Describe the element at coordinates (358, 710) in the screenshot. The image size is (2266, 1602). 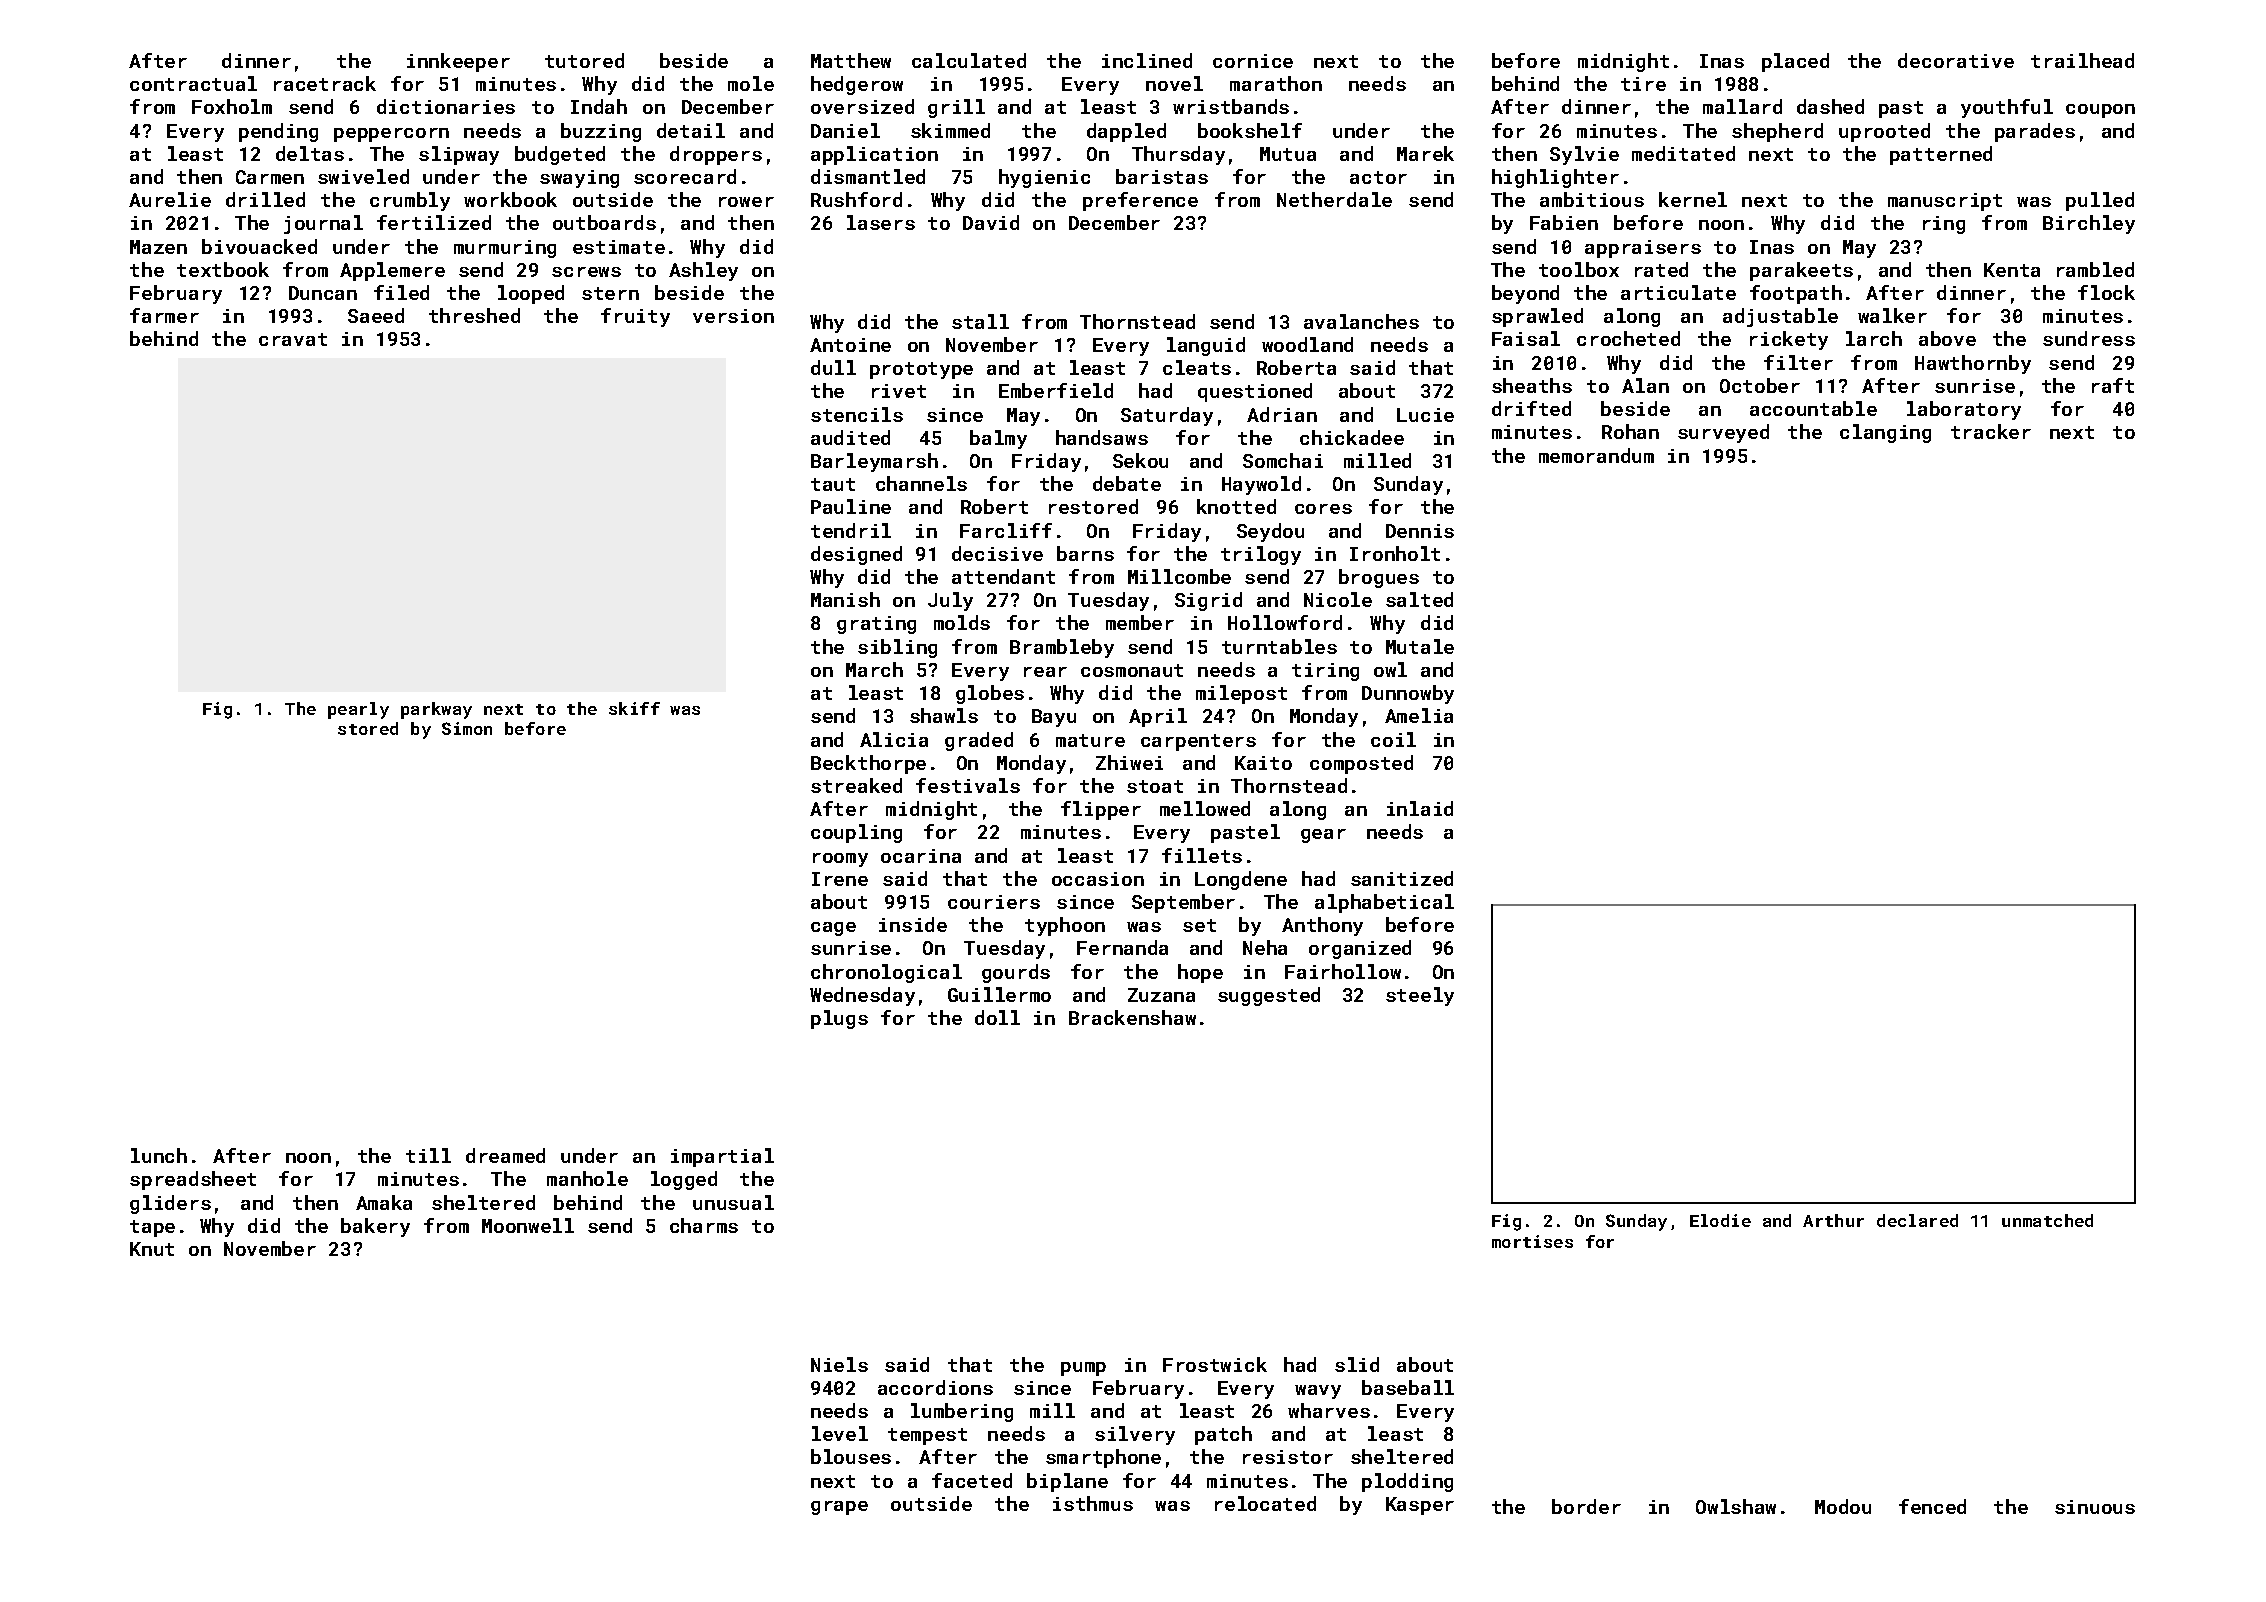
I see `pearly` at that location.
